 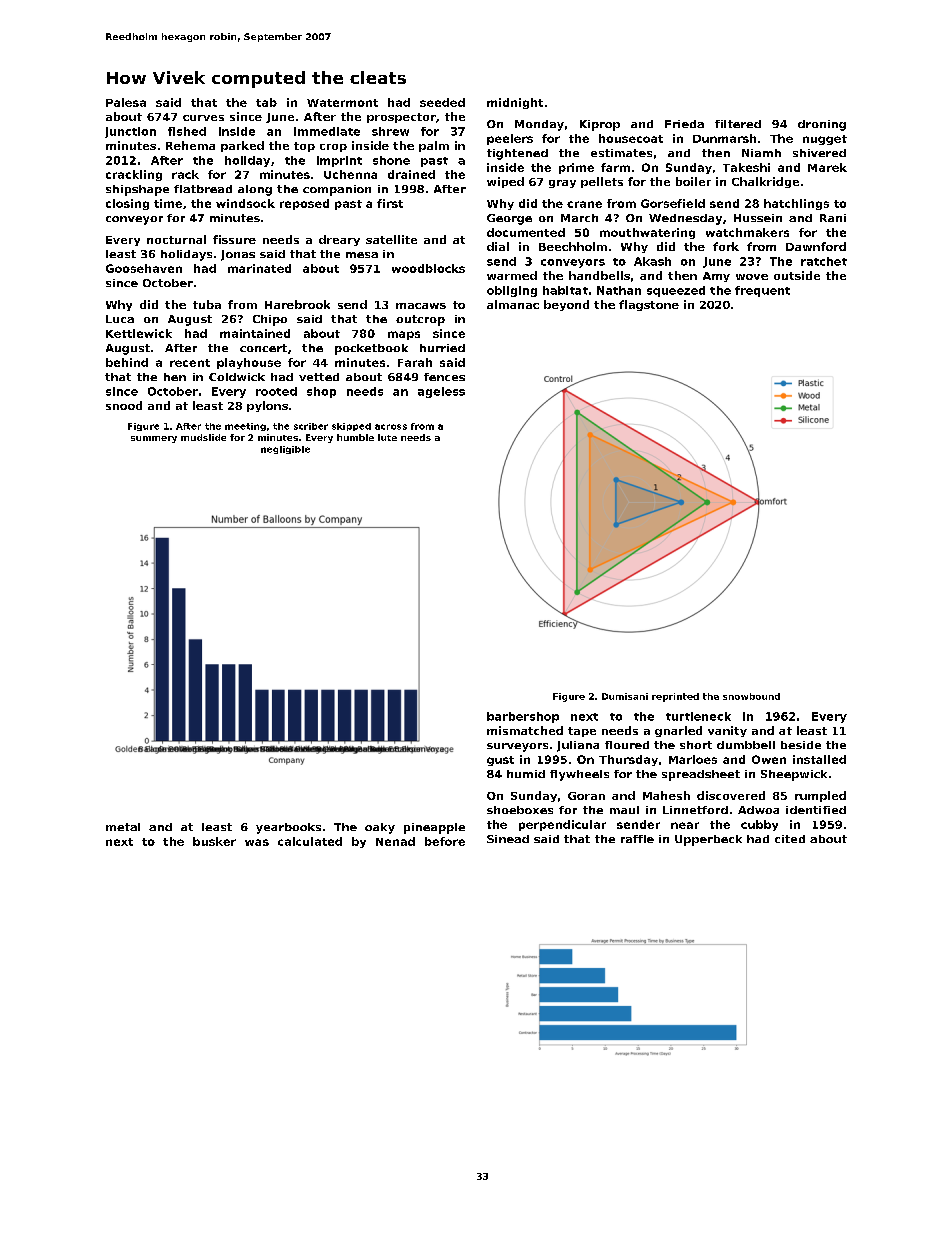 I want to click on busker, so click(x=214, y=841).
